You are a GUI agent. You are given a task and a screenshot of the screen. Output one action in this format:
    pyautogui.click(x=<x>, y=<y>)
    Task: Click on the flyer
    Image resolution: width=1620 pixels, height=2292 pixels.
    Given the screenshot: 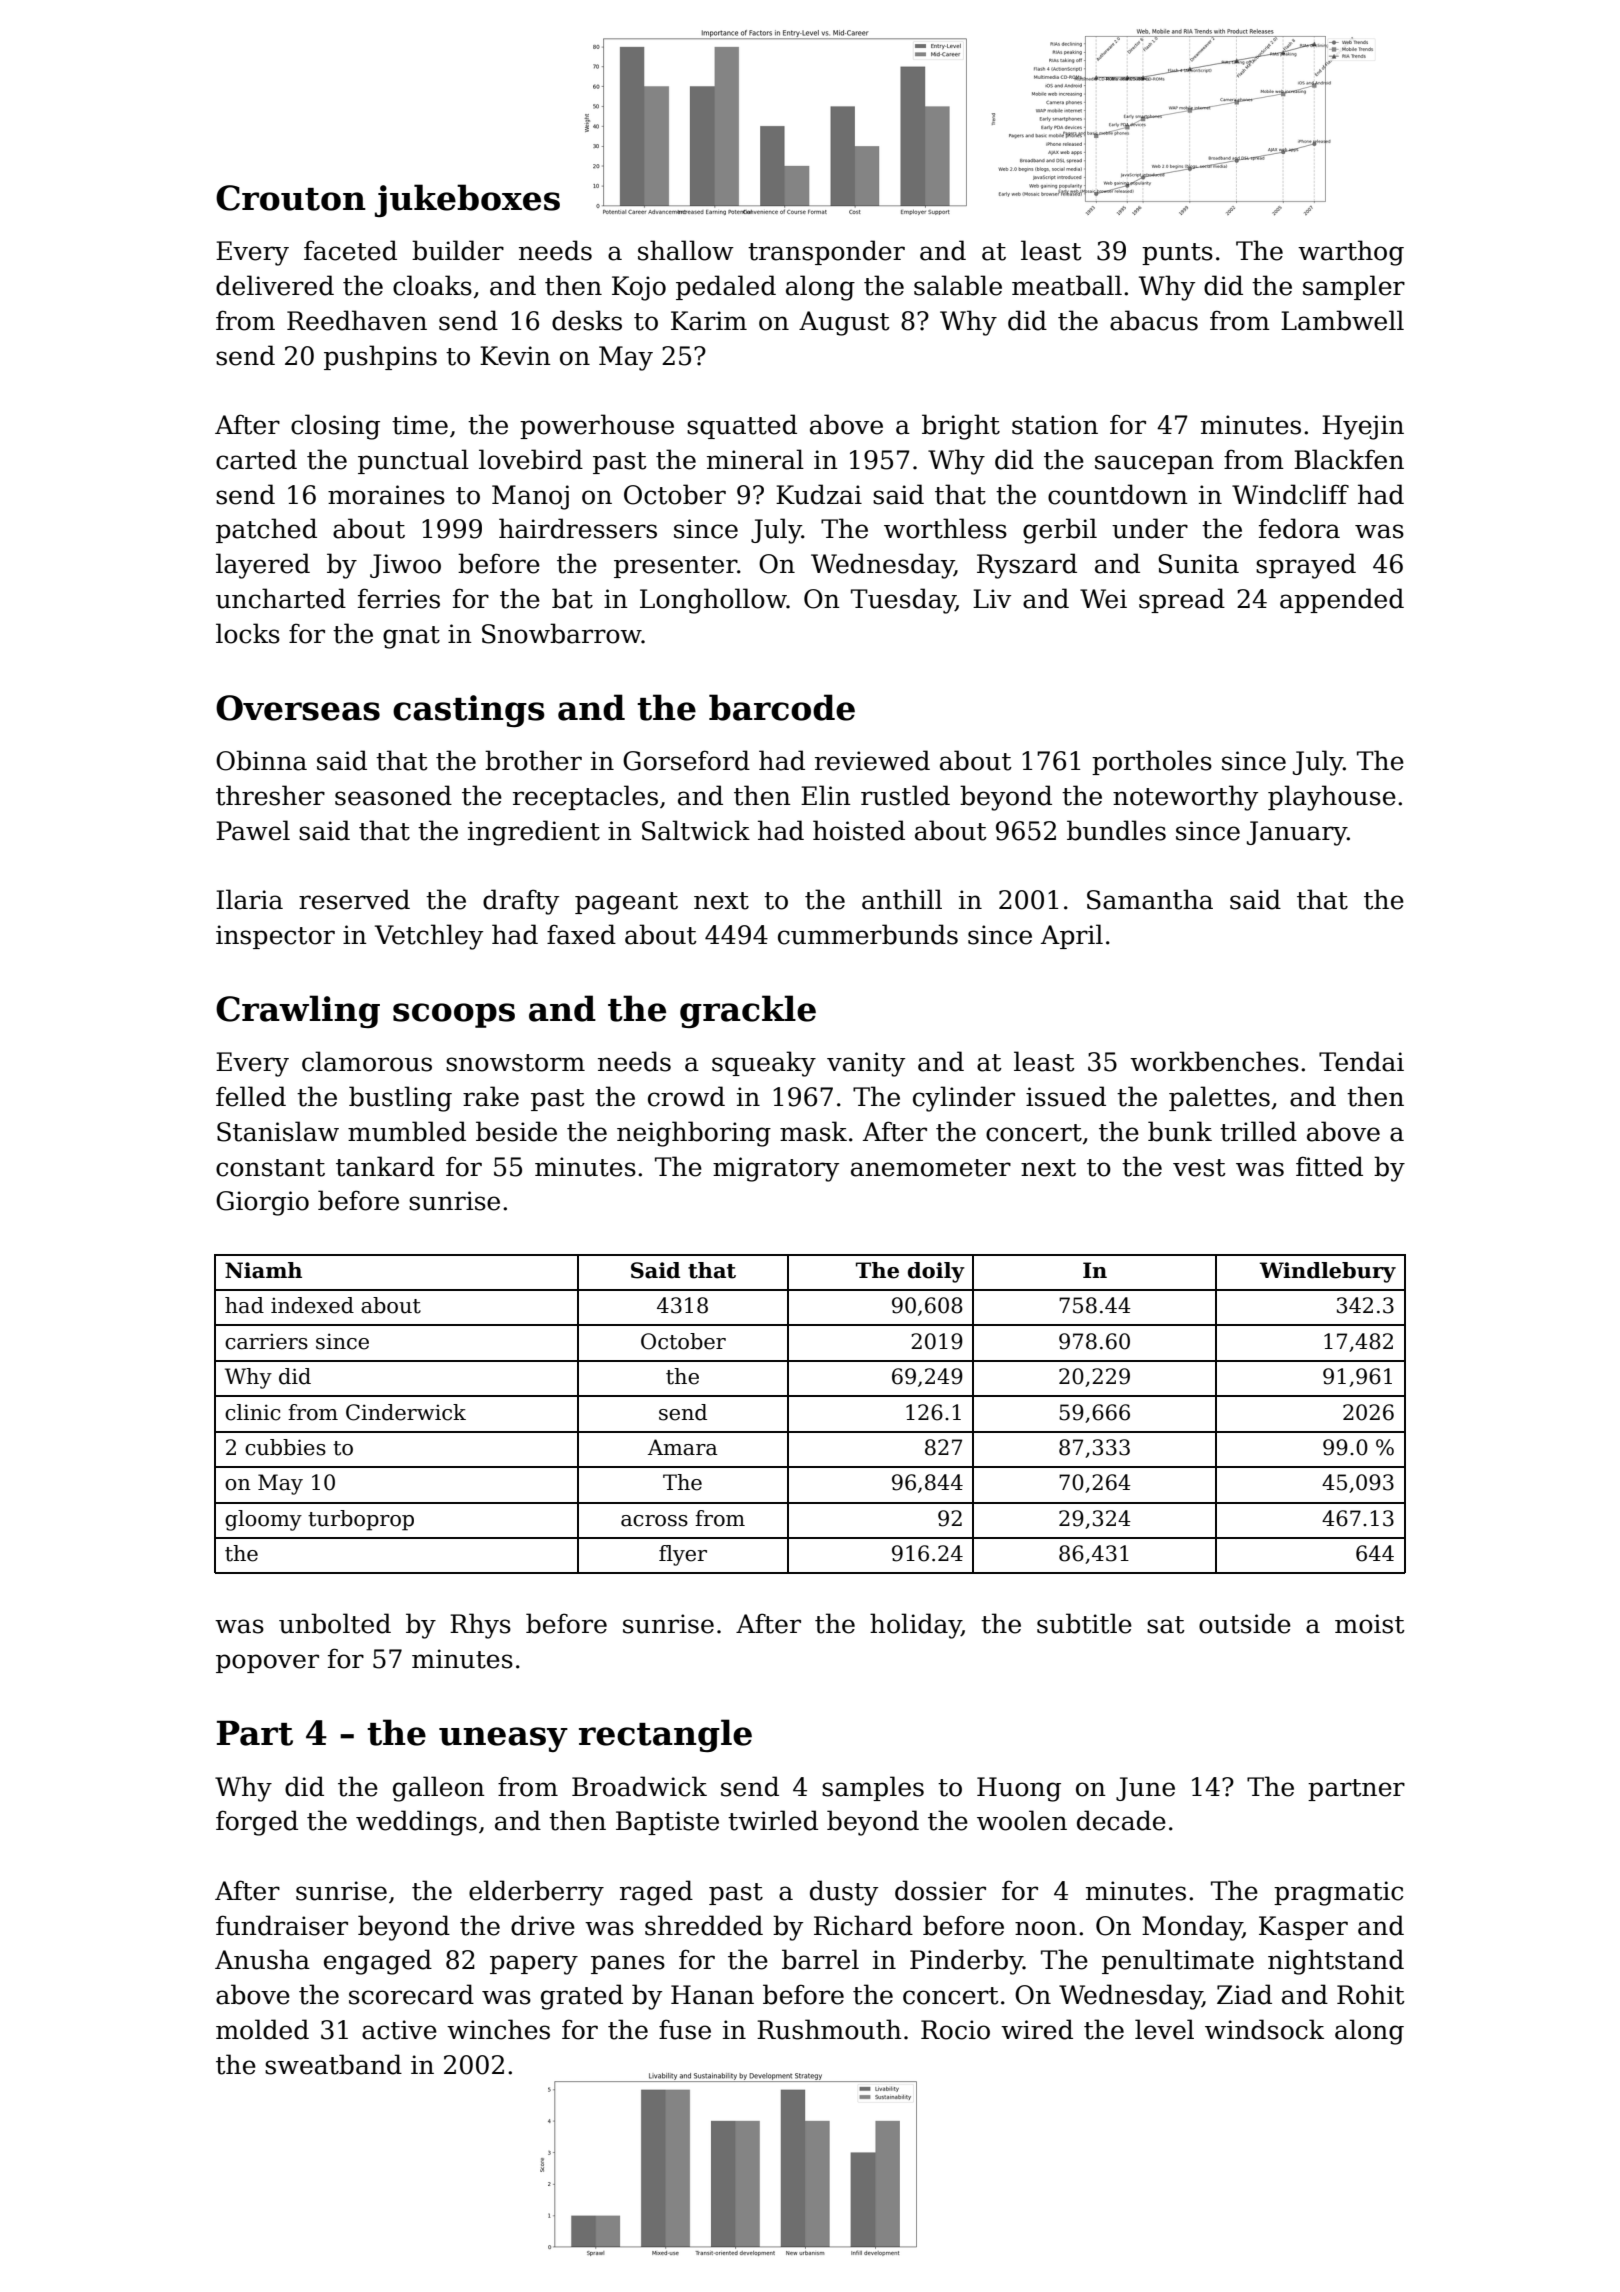 What is the action you would take?
    pyautogui.click(x=683, y=1555)
